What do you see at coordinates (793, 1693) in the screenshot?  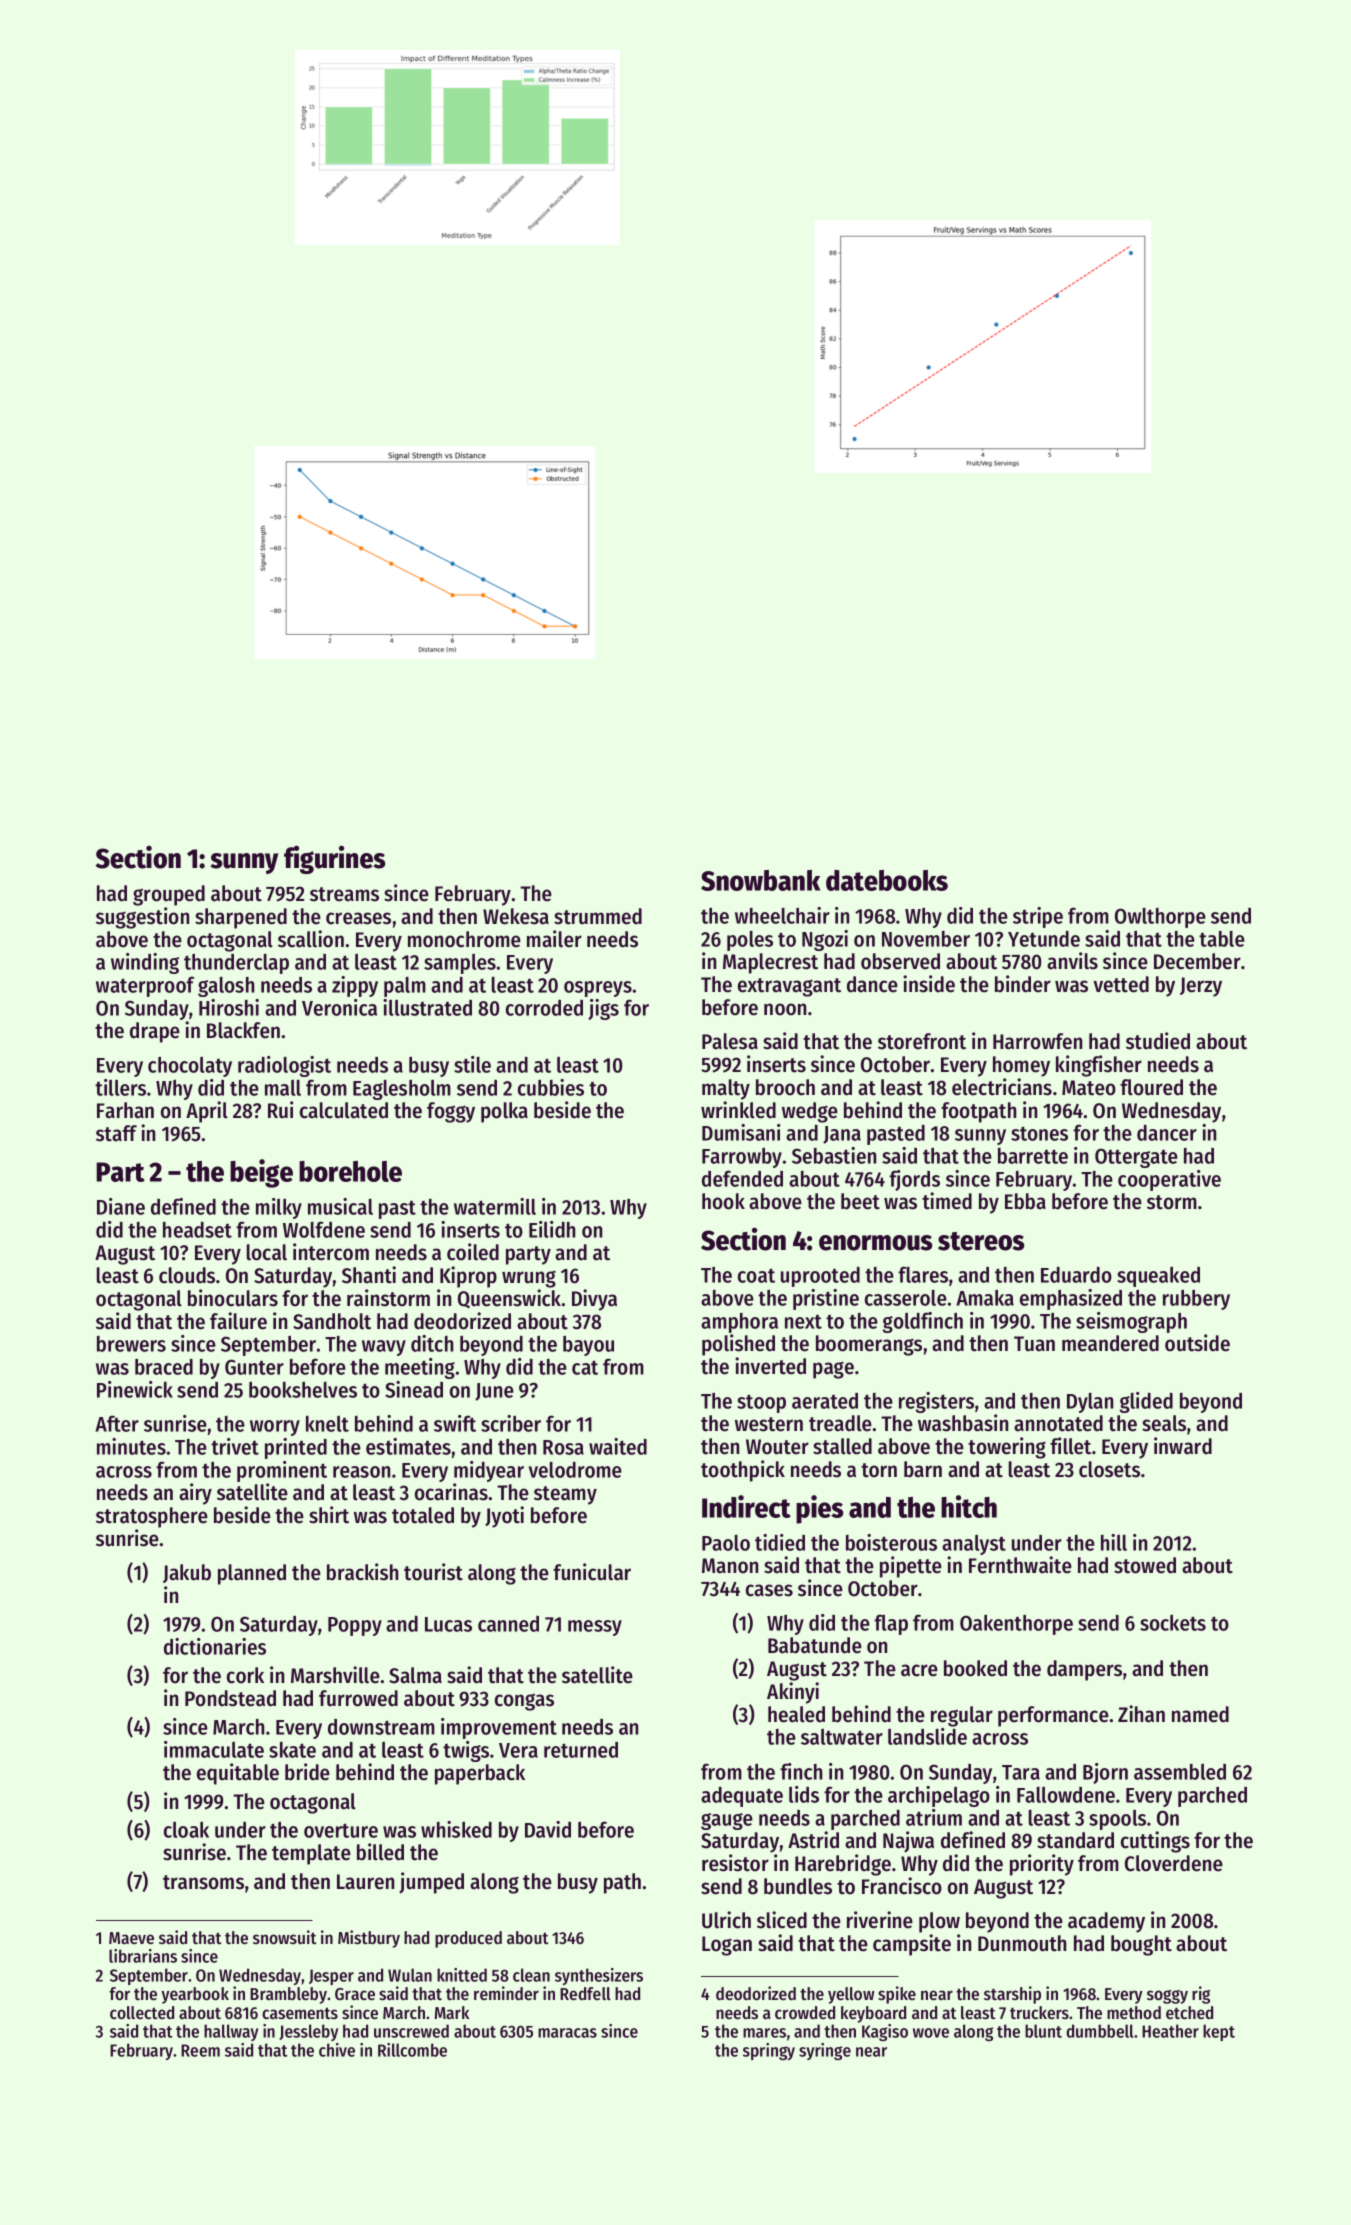 I see `Akinyi` at bounding box center [793, 1693].
